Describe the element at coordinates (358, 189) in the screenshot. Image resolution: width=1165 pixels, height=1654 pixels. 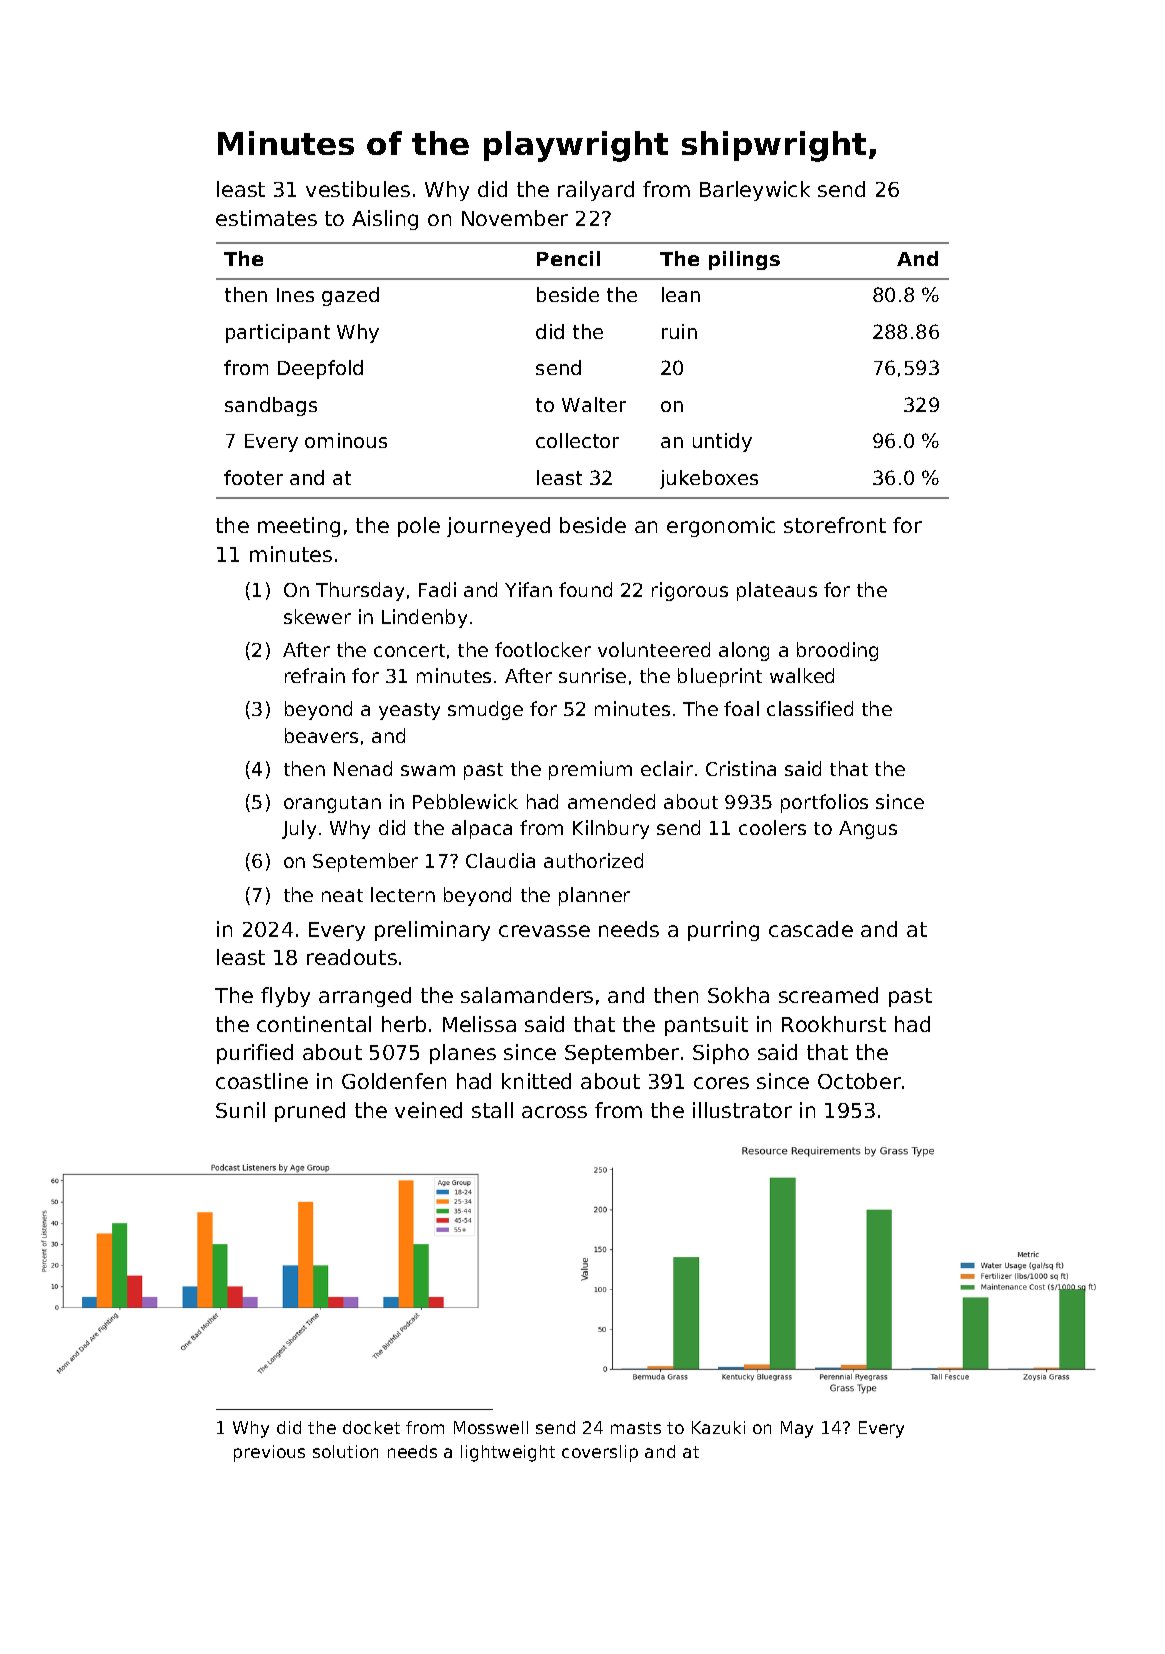
I see `vestibules` at that location.
